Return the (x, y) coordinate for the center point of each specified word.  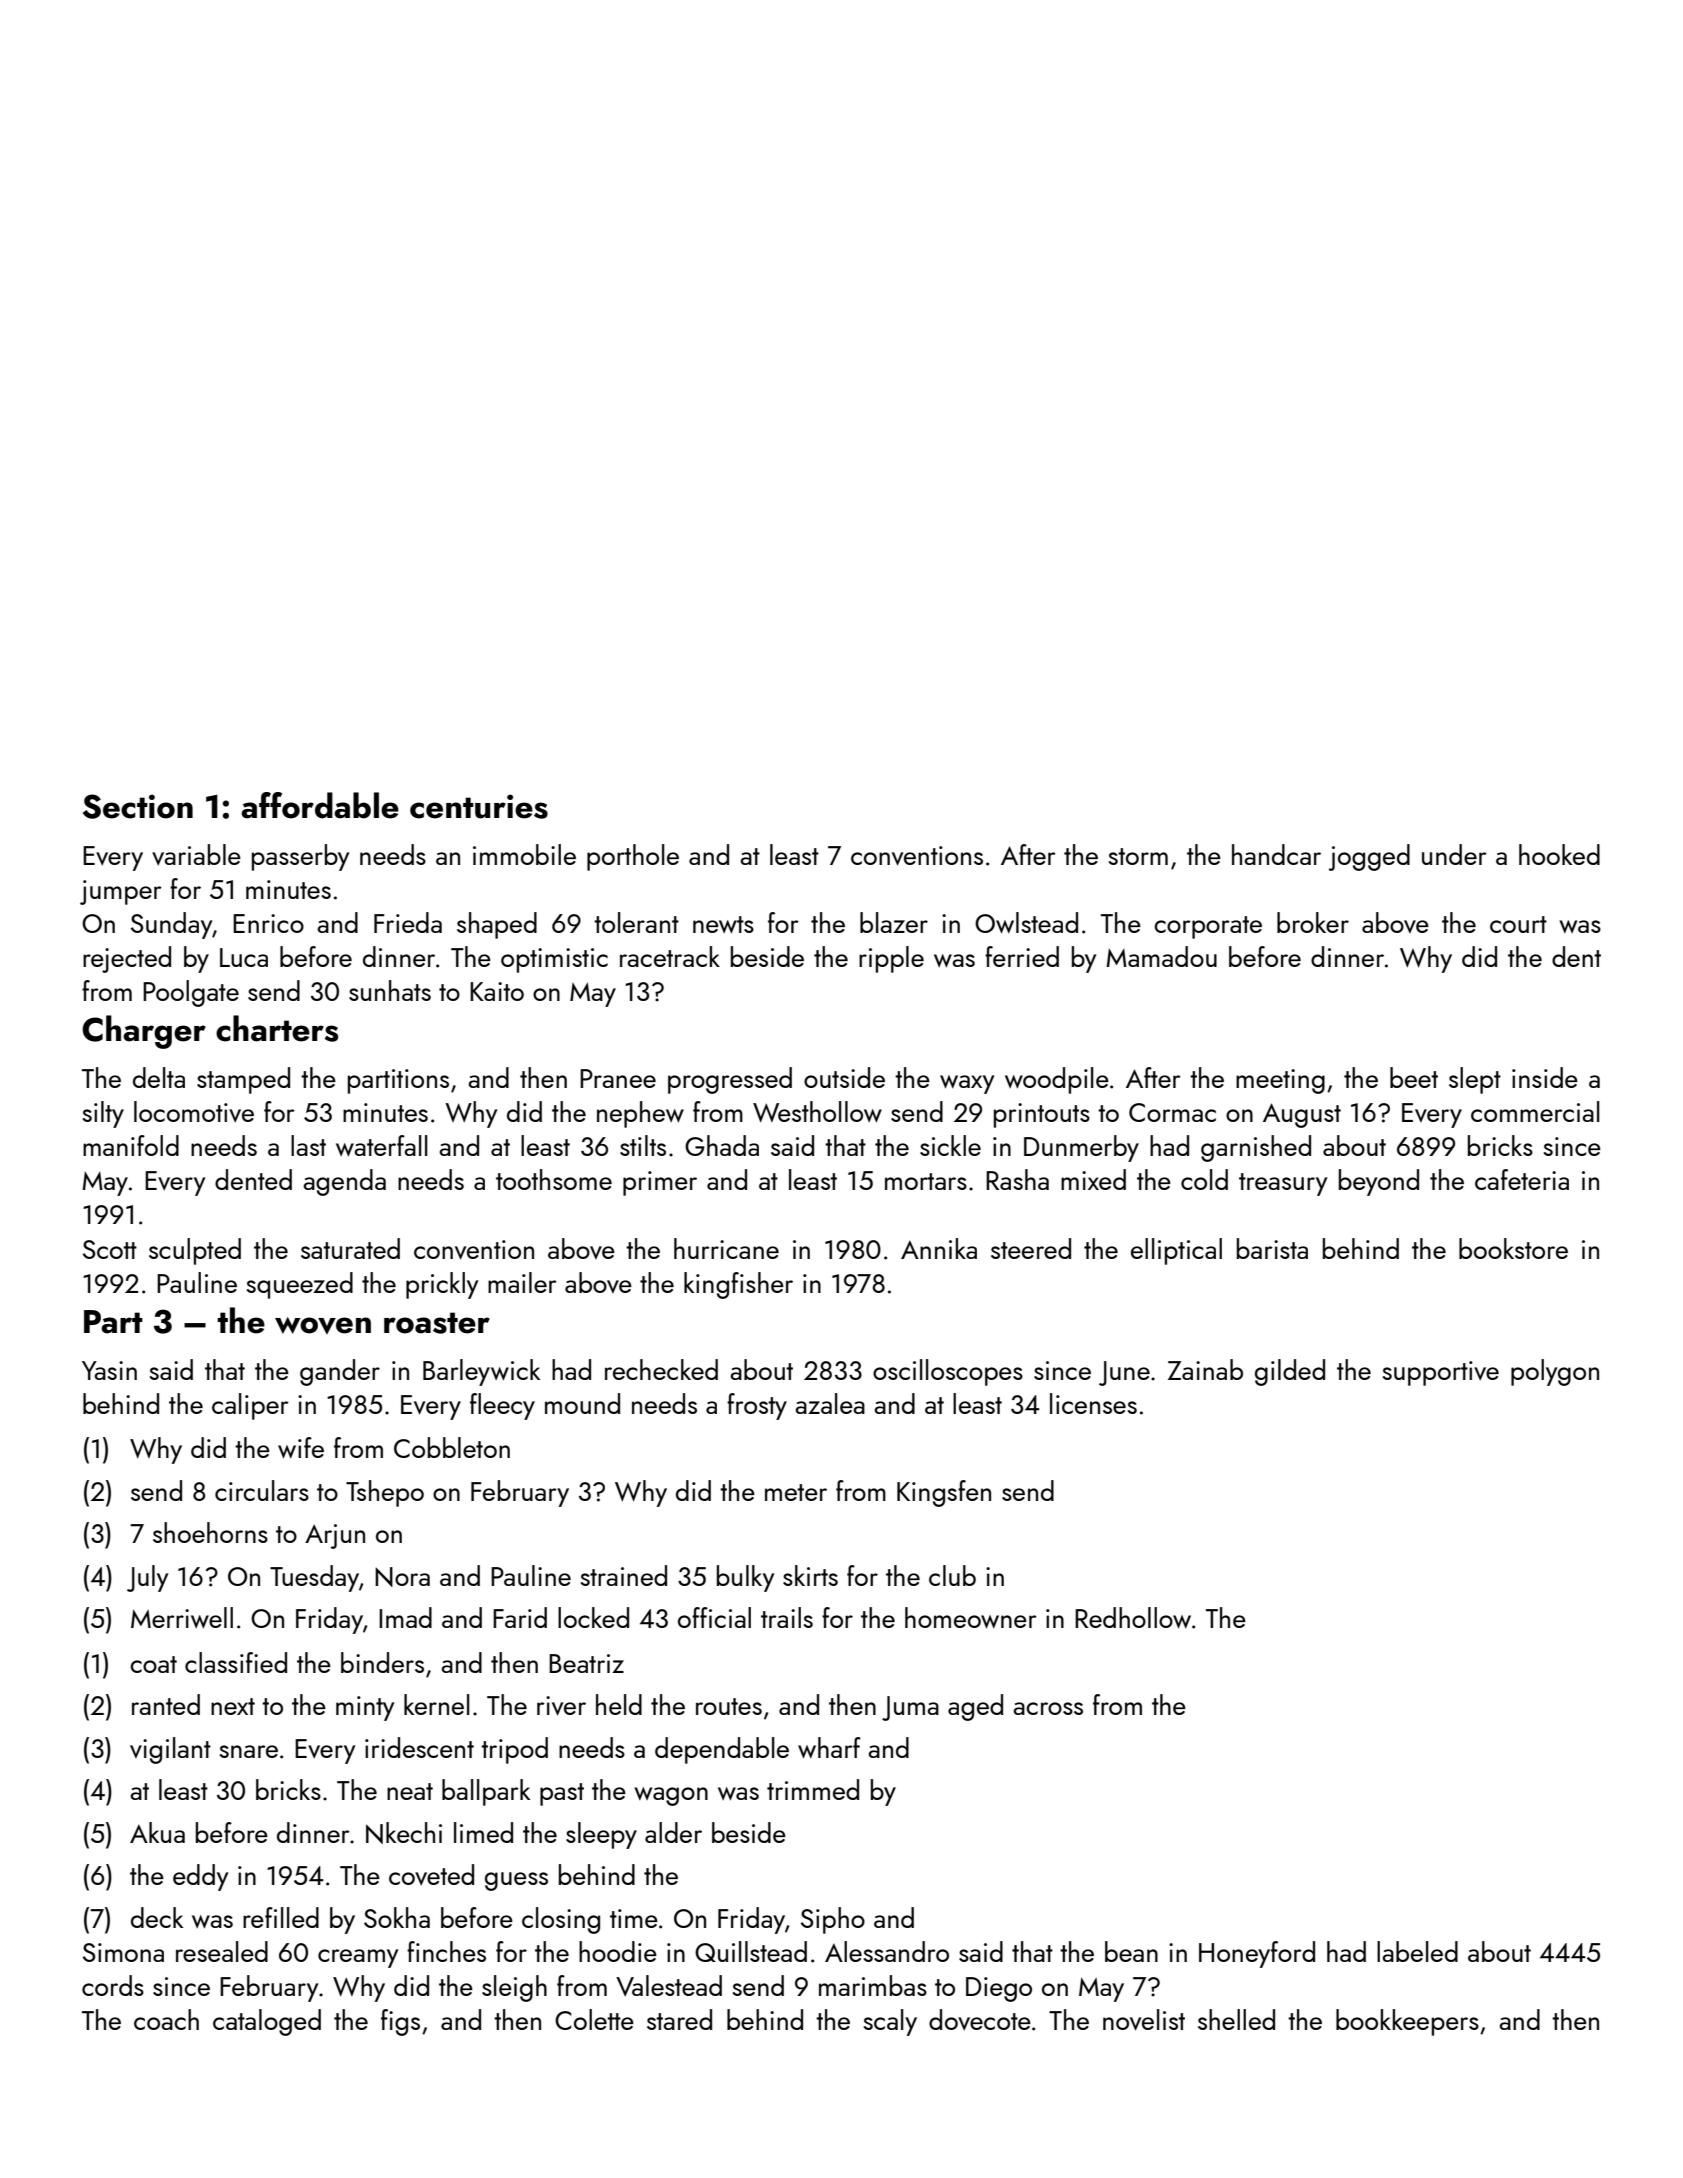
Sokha (397, 1917)
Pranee (618, 1078)
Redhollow (1133, 1618)
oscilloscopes (948, 1372)
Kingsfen (944, 1493)
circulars (262, 1490)
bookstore (1513, 1248)
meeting (1280, 1081)
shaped (497, 925)
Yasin (109, 1370)
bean (1131, 1951)
